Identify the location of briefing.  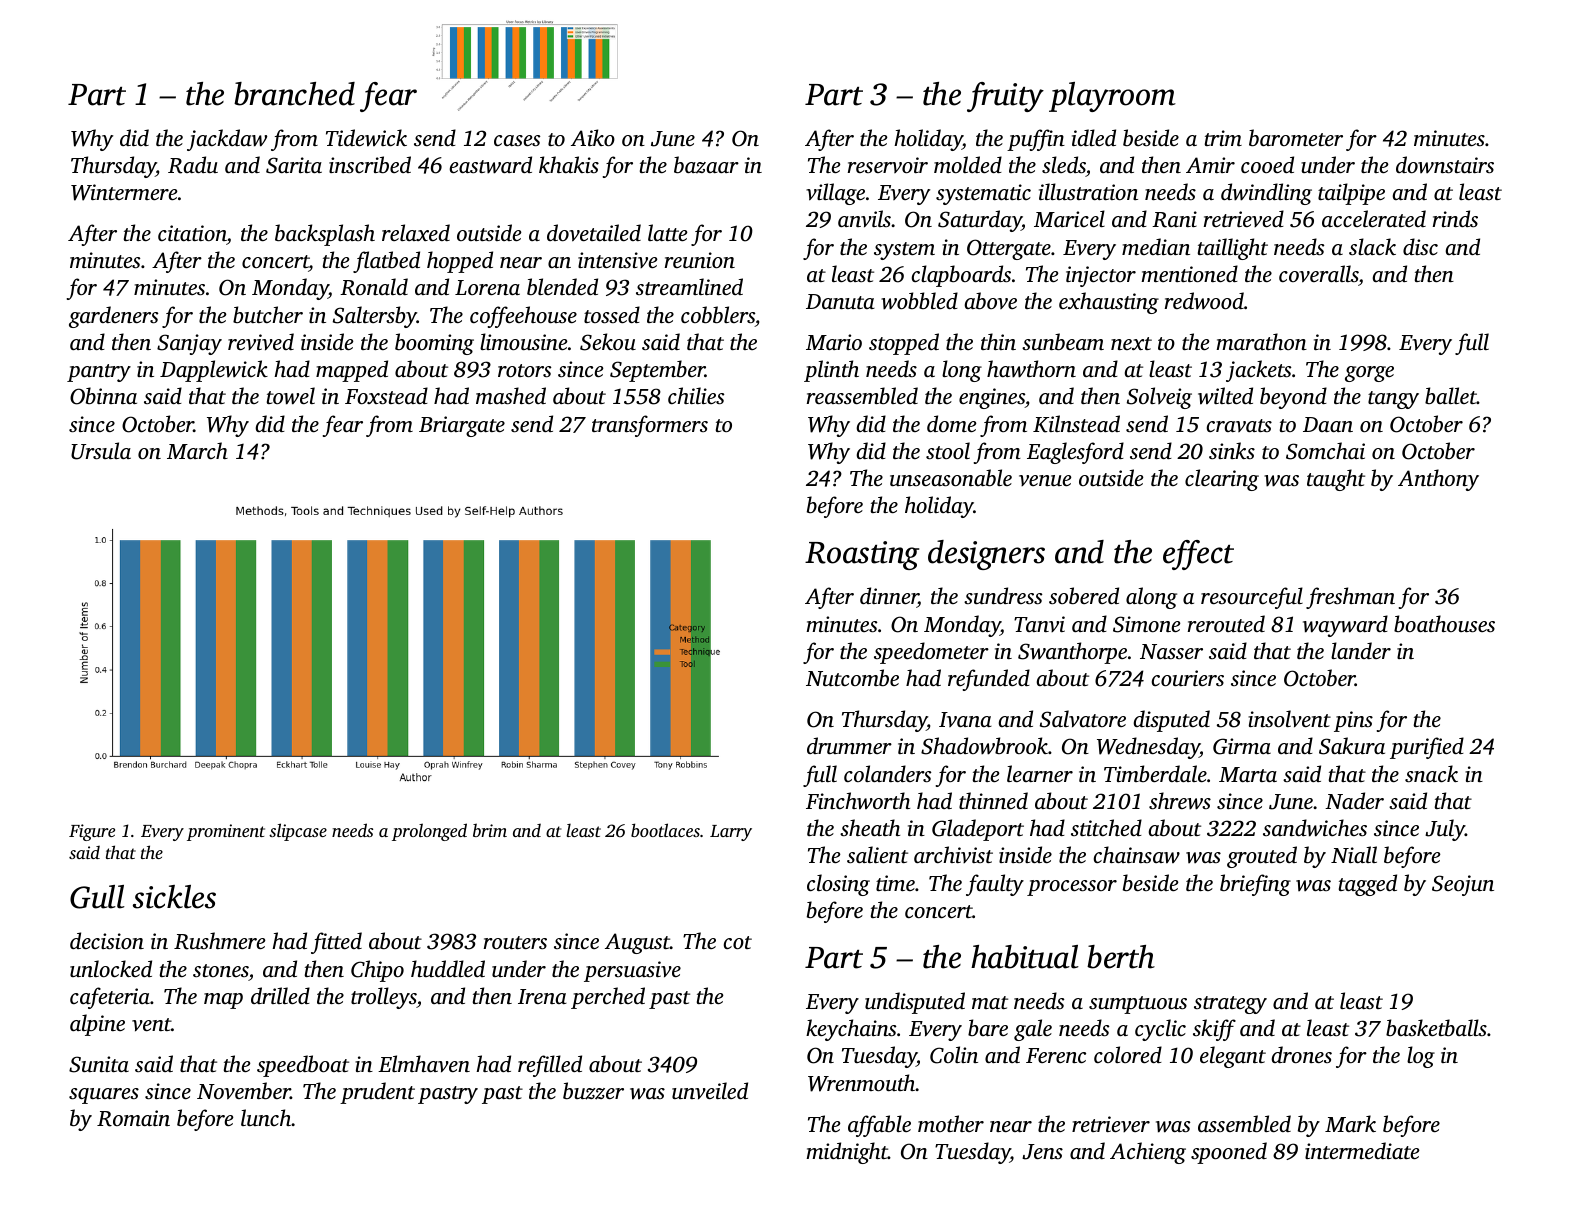
(1255, 885).
